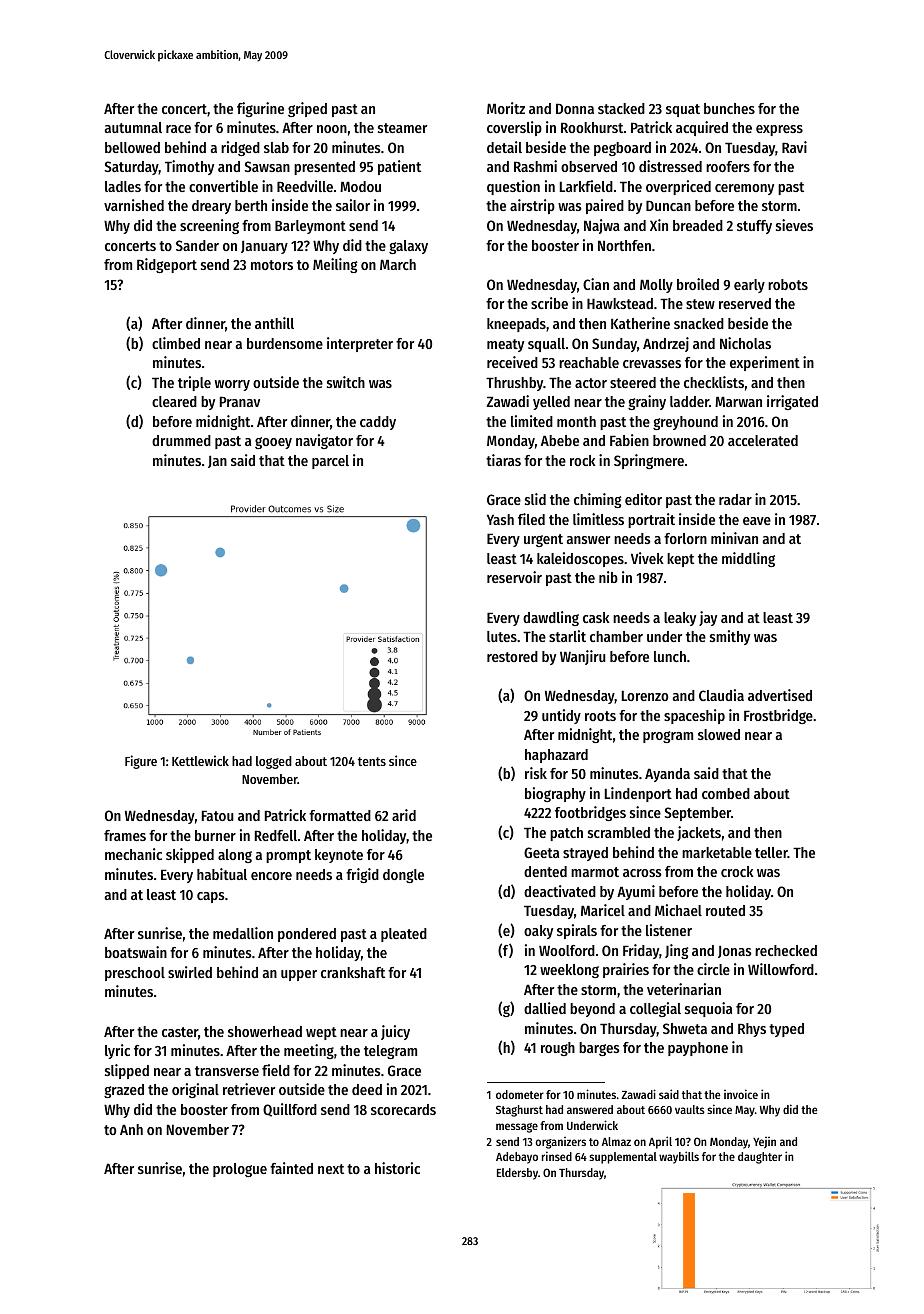  I want to click on haphazard, so click(556, 756).
